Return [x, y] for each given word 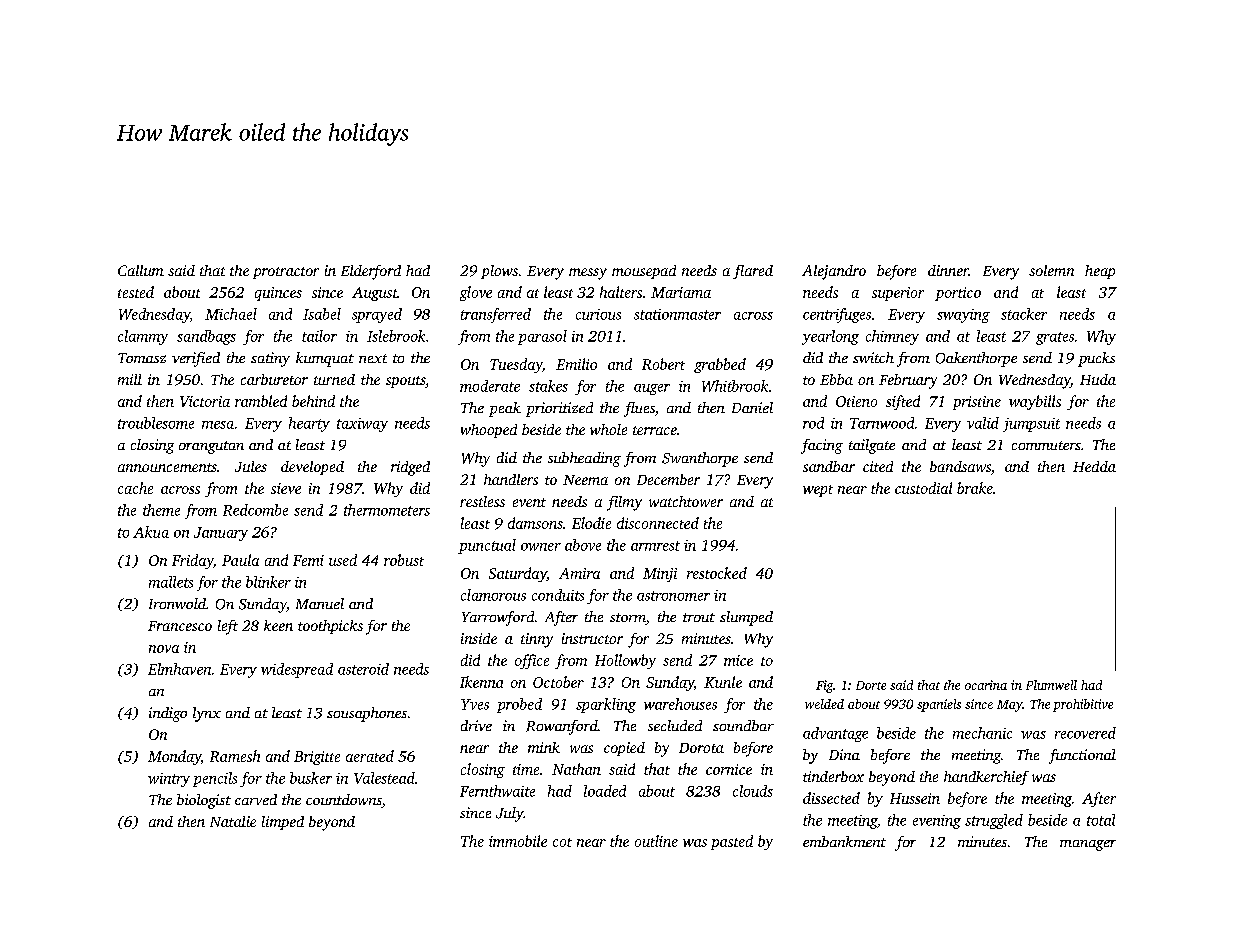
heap [1100, 272]
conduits [558, 595]
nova [164, 649]
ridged [410, 468]
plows [499, 272]
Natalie [233, 821]
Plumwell [1051, 685]
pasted [732, 842]
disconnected [658, 523]
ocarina [986, 685]
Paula [240, 560]
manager [1088, 845]
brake [975, 488]
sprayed [377, 315]
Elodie [591, 523]
